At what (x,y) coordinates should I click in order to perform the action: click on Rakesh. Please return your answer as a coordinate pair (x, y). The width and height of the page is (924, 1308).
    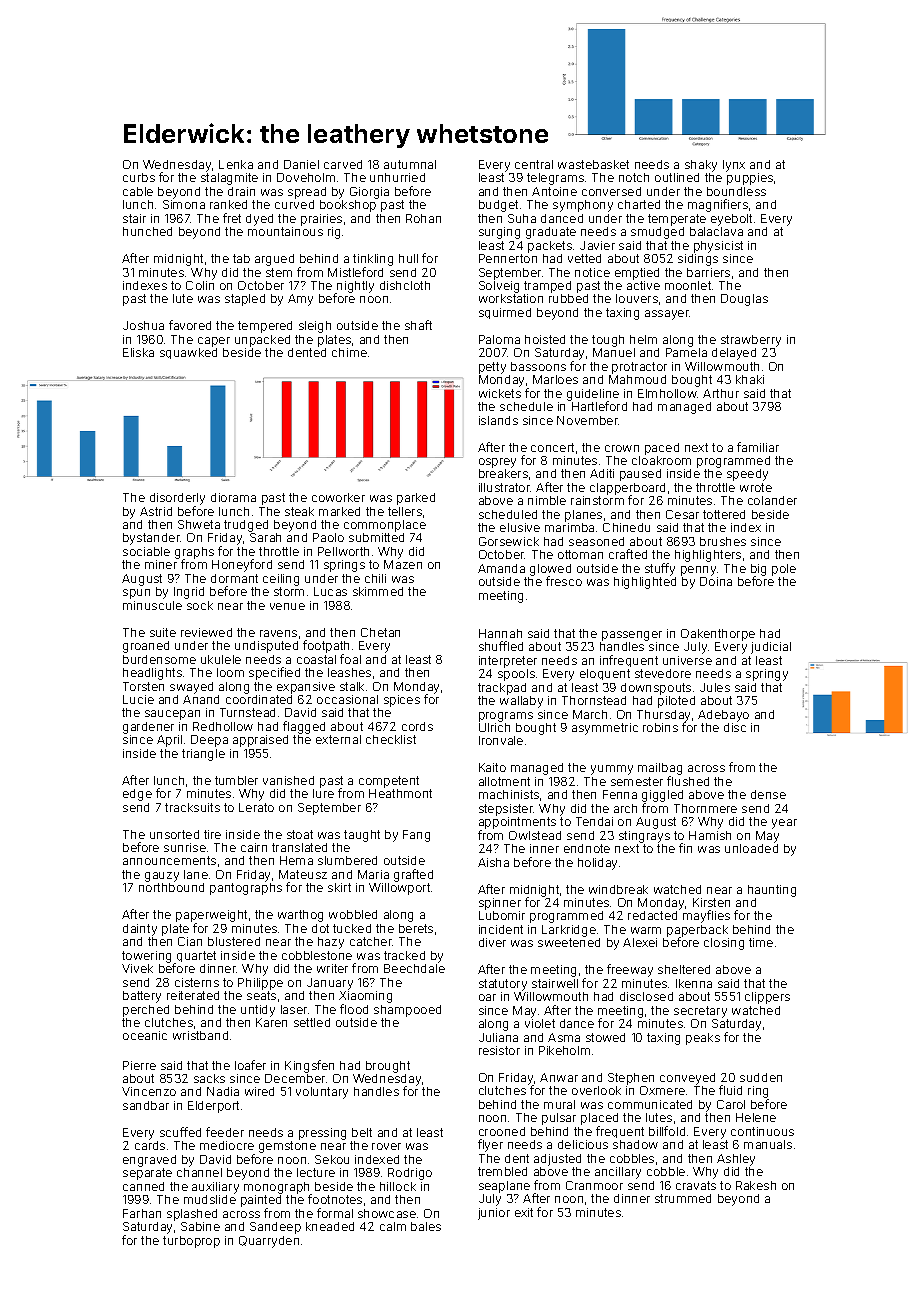
    Looking at the image, I should click on (756, 1185).
